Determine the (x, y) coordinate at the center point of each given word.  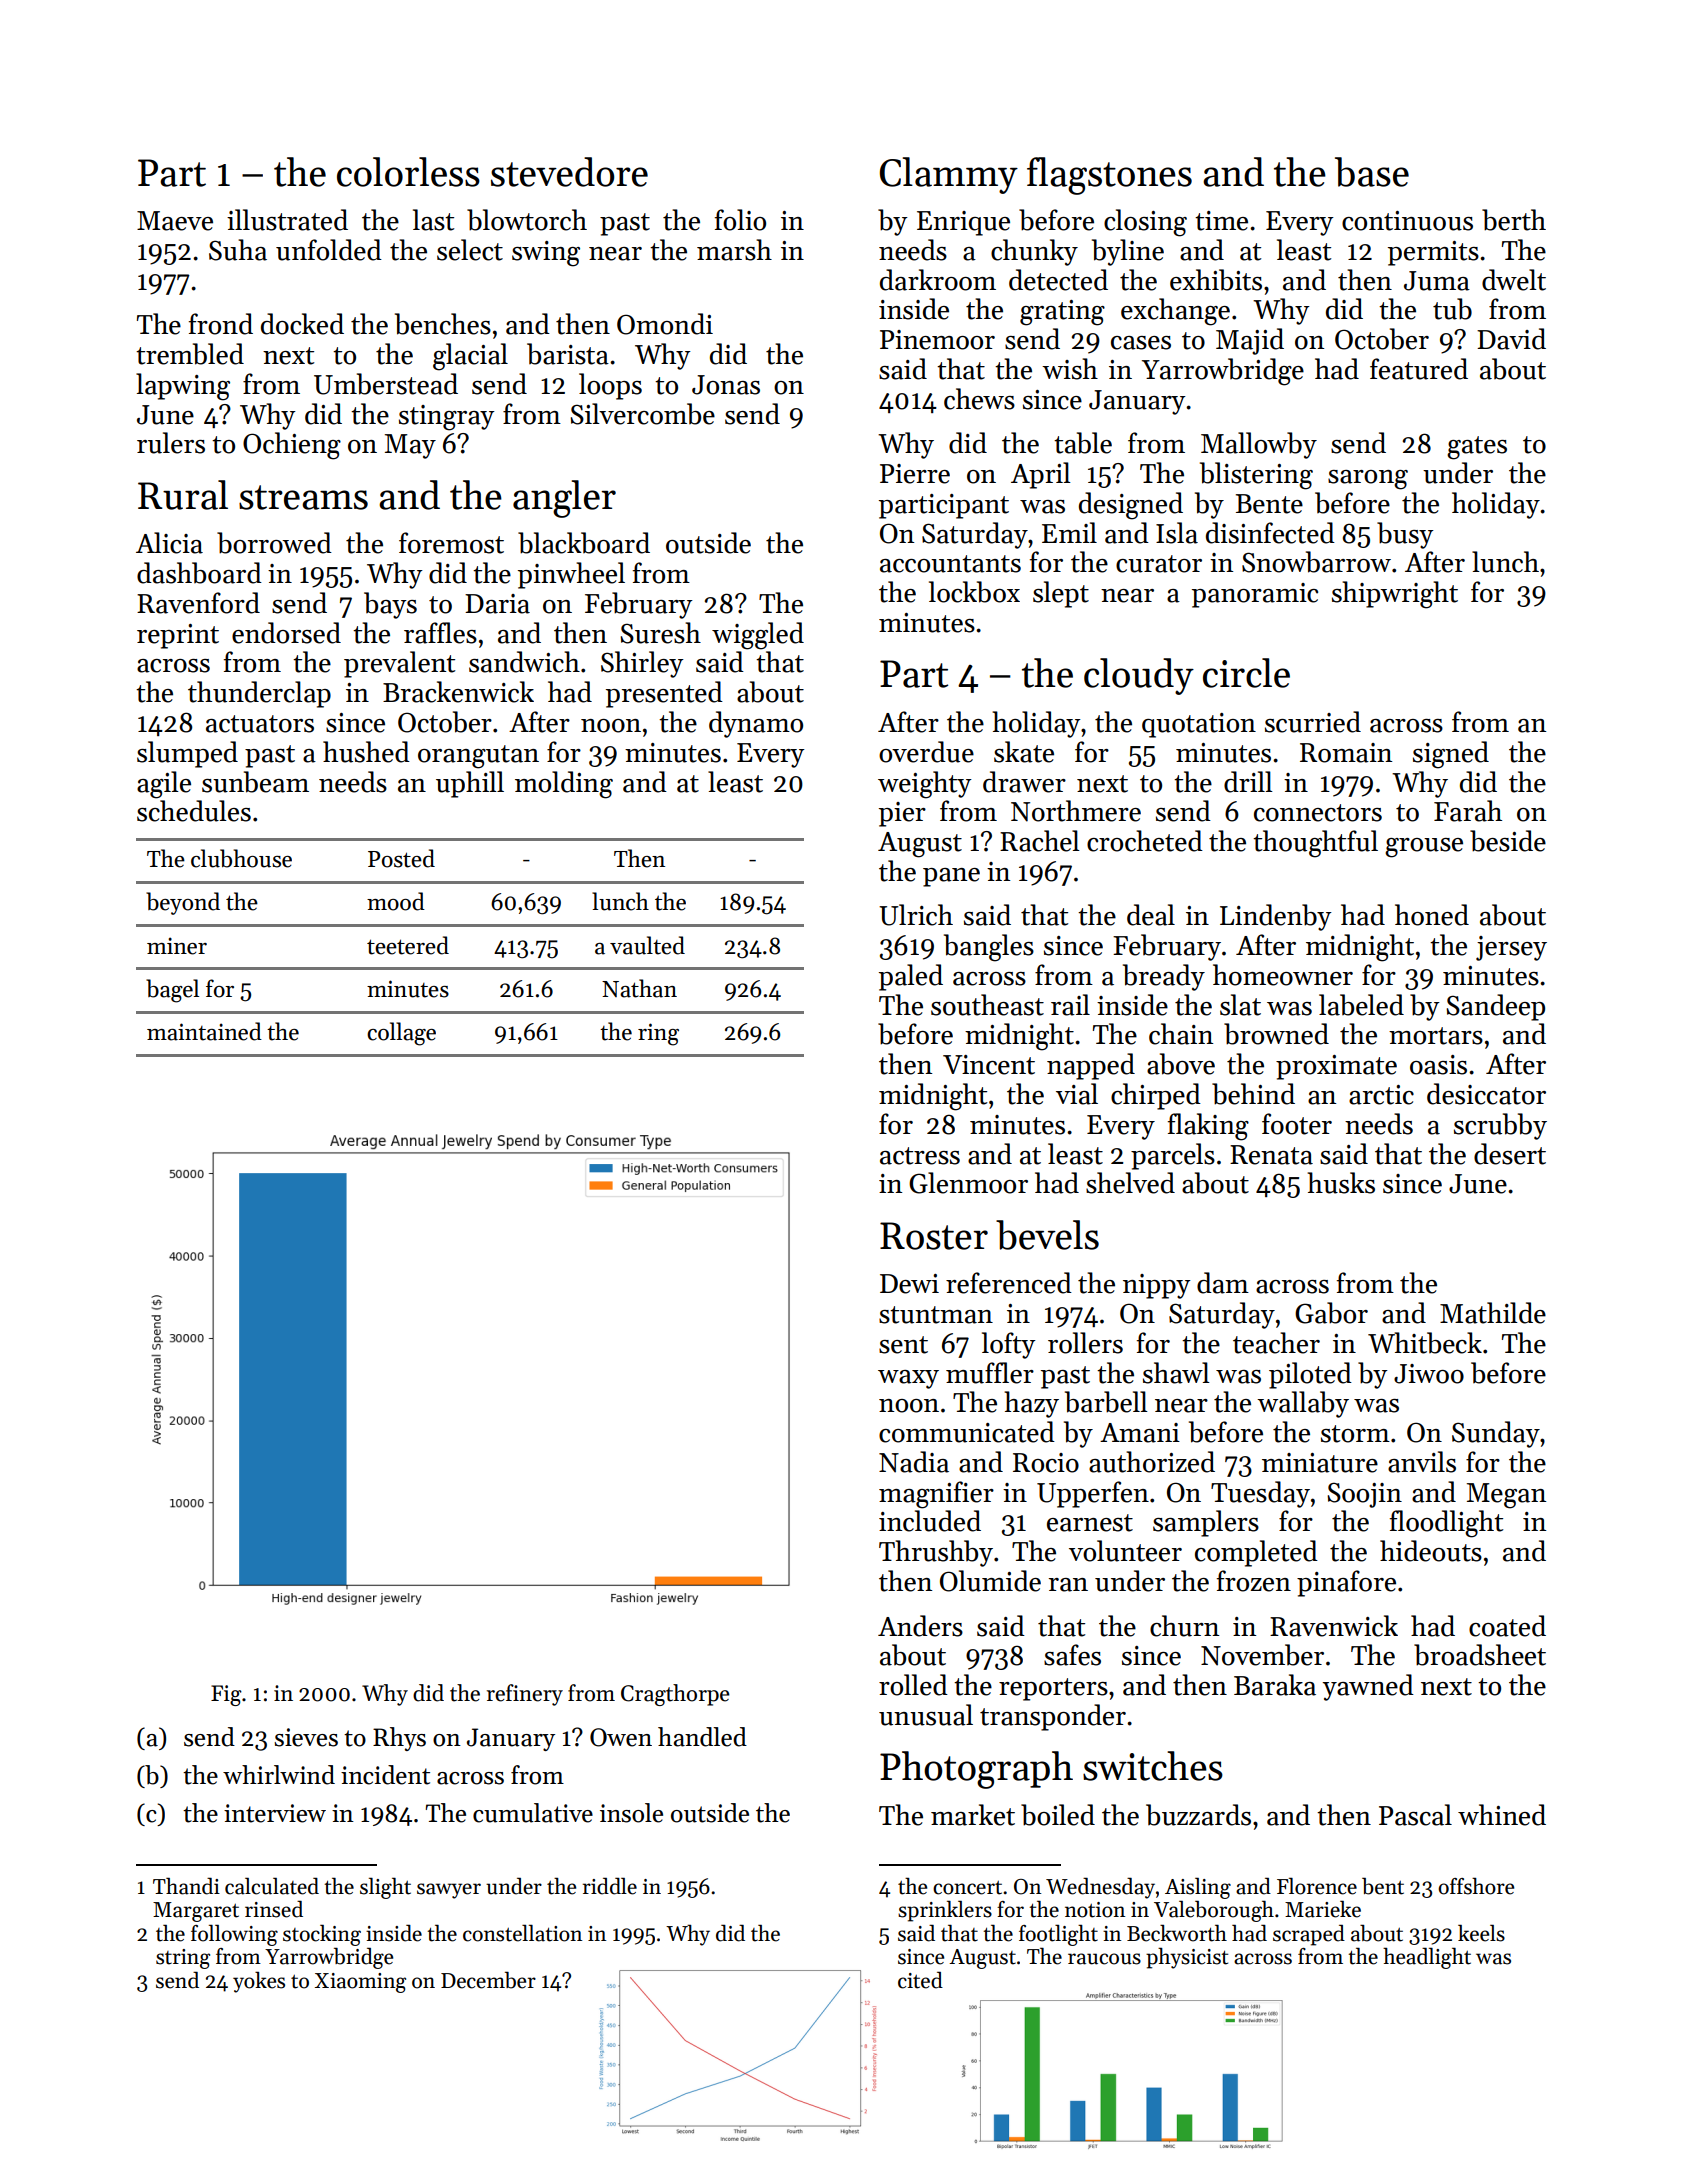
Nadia (914, 1462)
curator (1159, 564)
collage (401, 1034)
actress (920, 1156)
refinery (525, 1695)
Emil (1069, 532)
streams (303, 497)
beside (1508, 841)
